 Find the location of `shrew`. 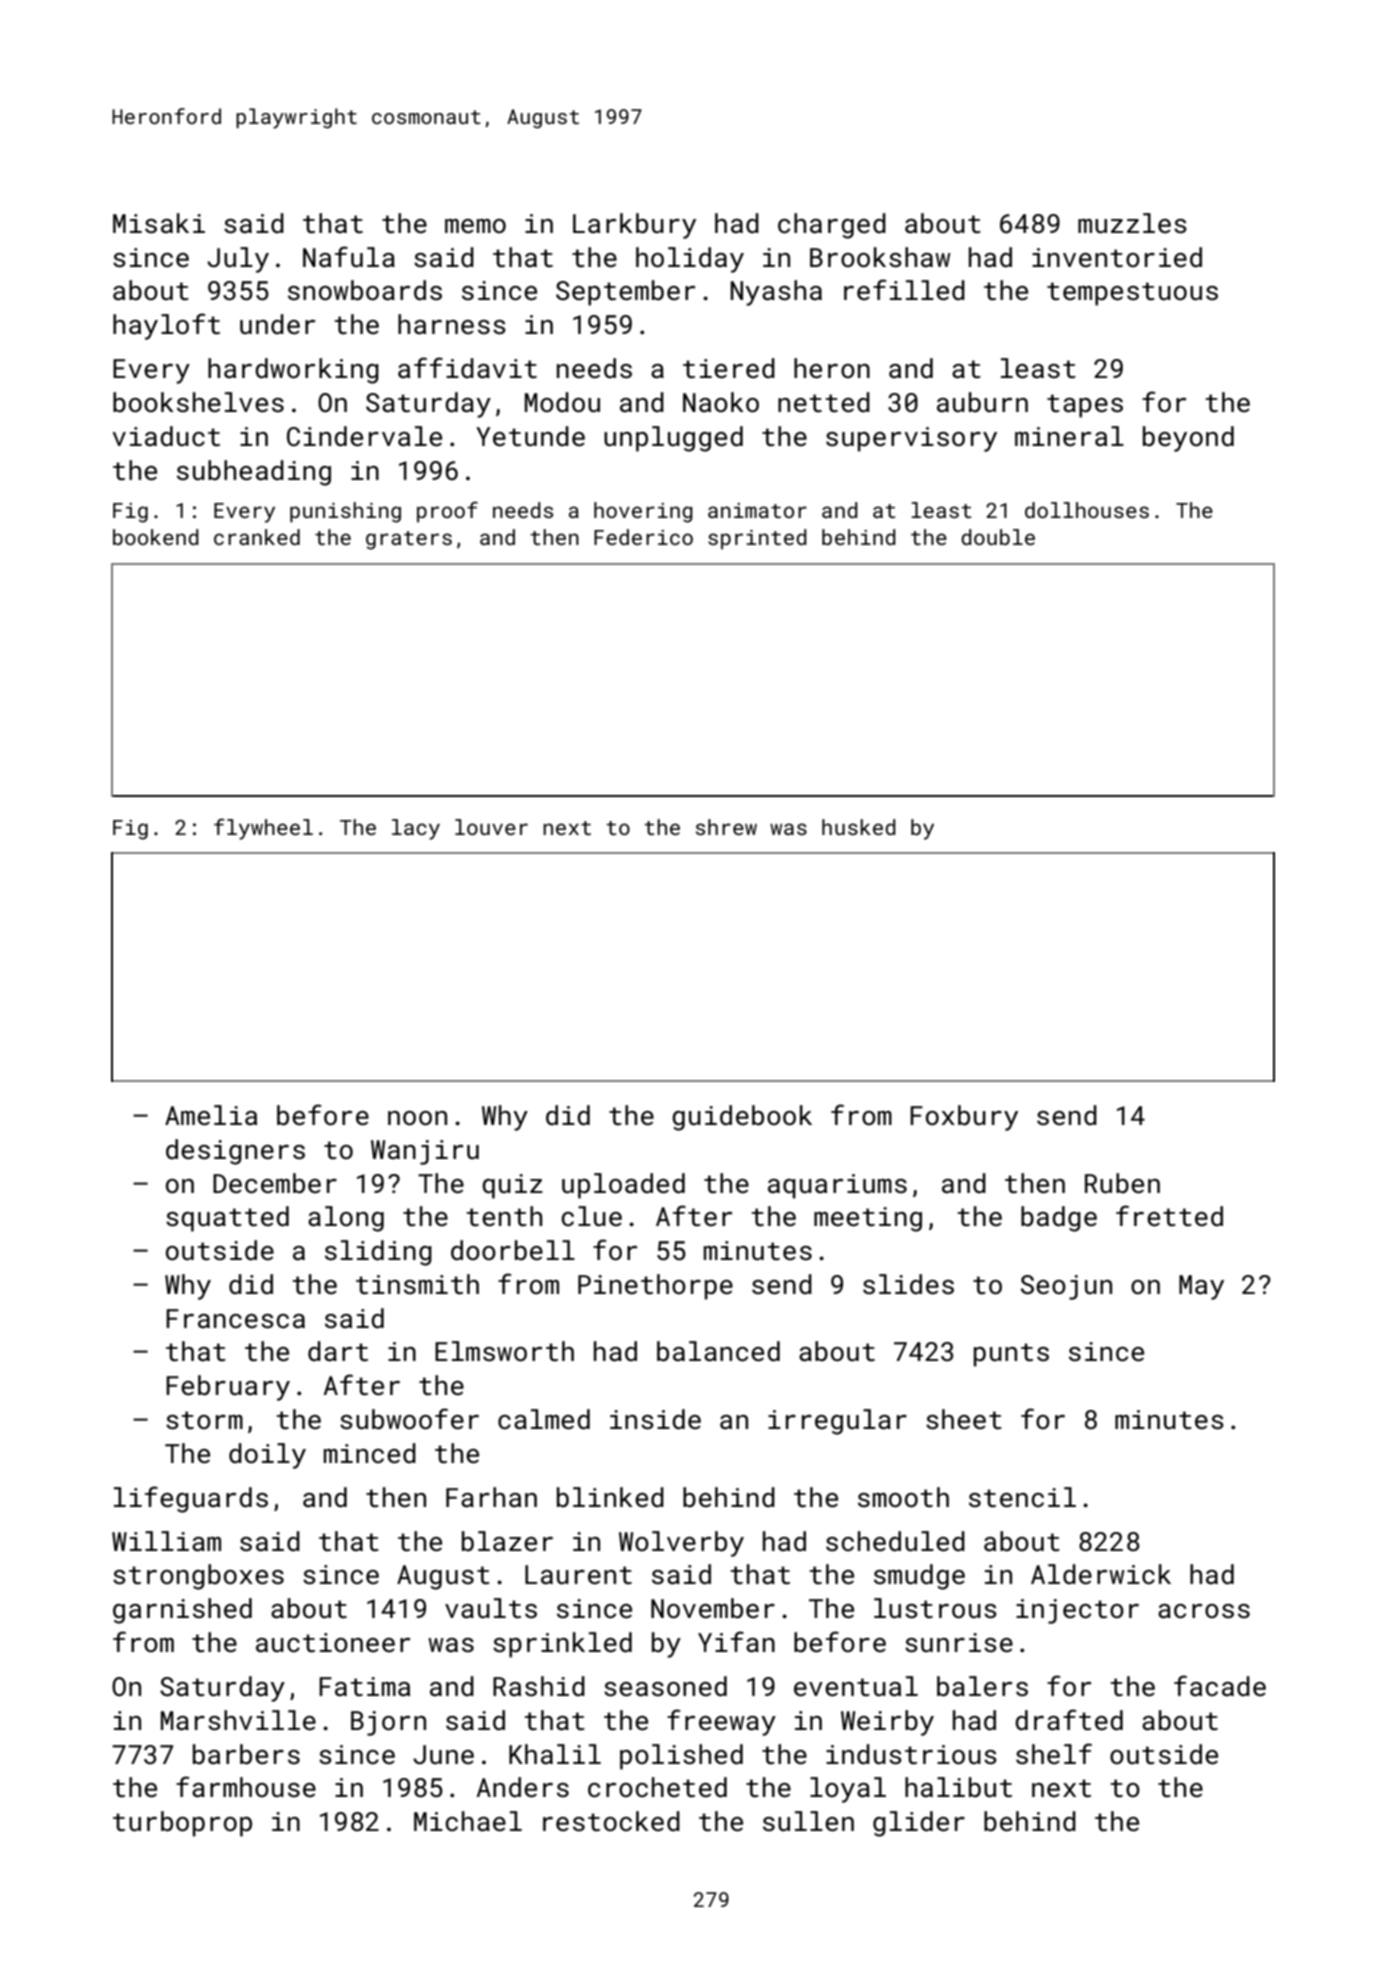

shrew is located at coordinates (726, 827).
